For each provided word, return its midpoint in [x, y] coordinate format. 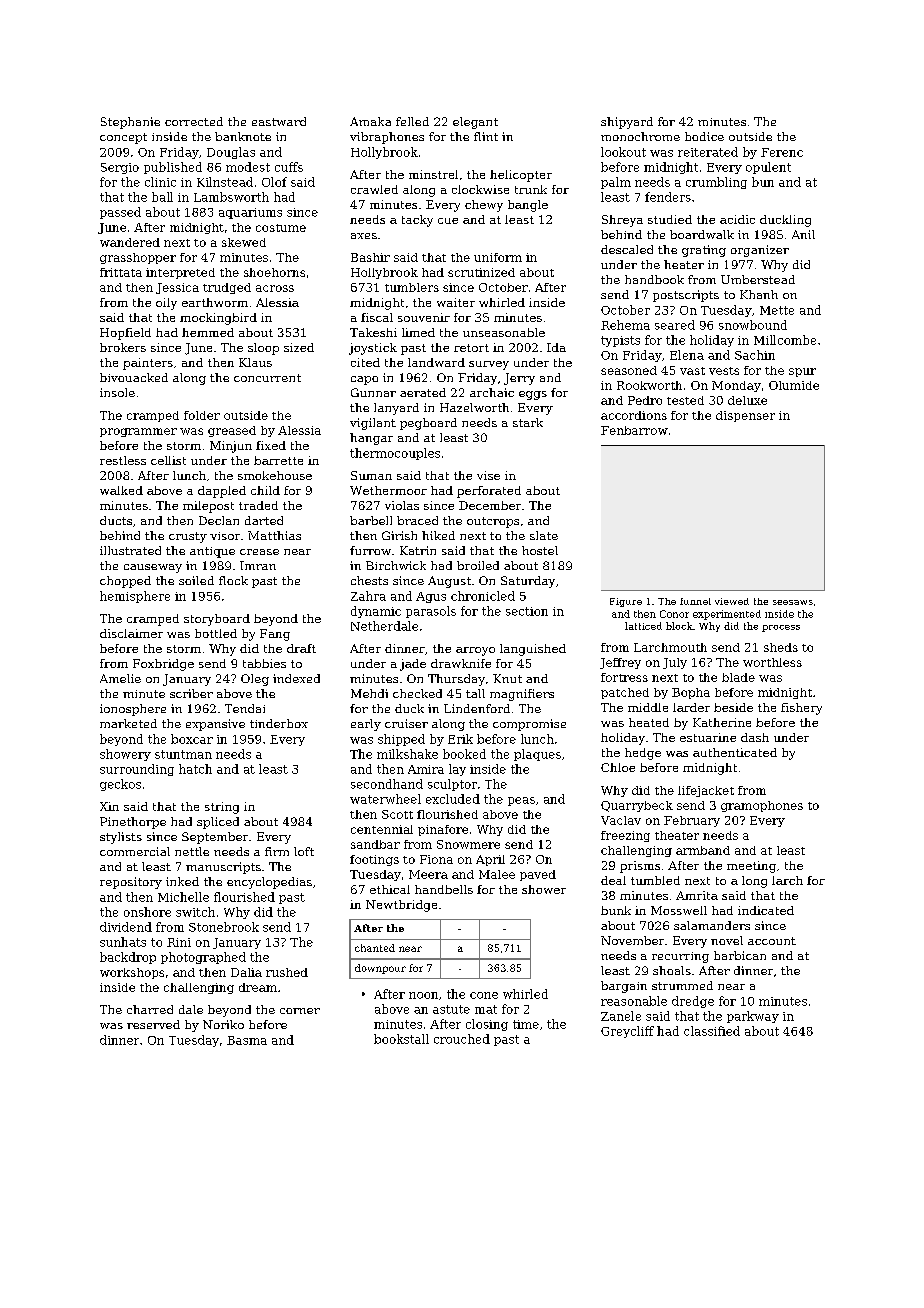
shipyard [627, 123]
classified [712, 1031]
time [526, 1024]
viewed [732, 601]
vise [488, 475]
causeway [153, 568]
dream [258, 987]
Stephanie [130, 123]
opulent [768, 168]
